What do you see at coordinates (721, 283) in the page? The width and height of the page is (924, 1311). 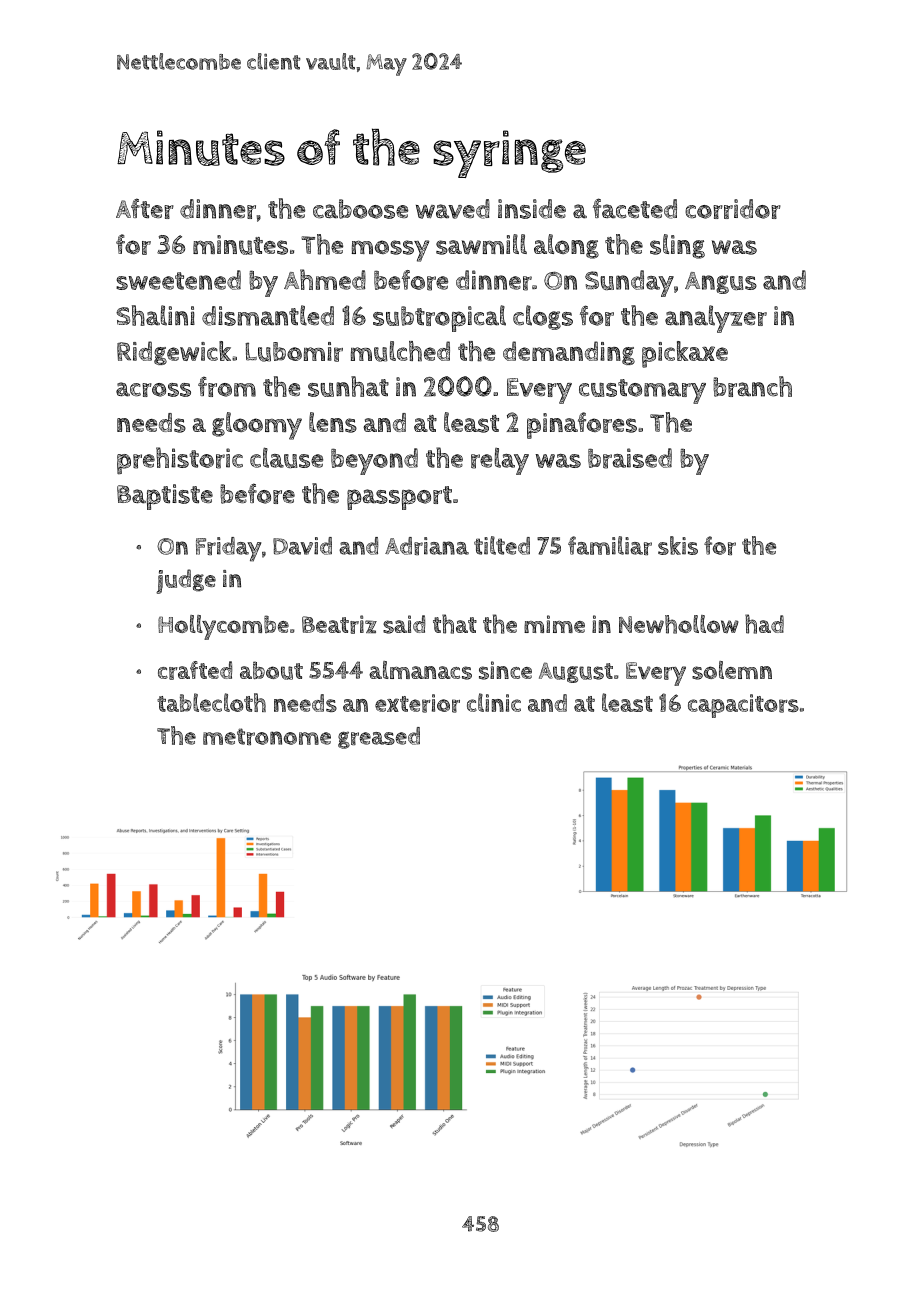 I see `Angus` at bounding box center [721, 283].
